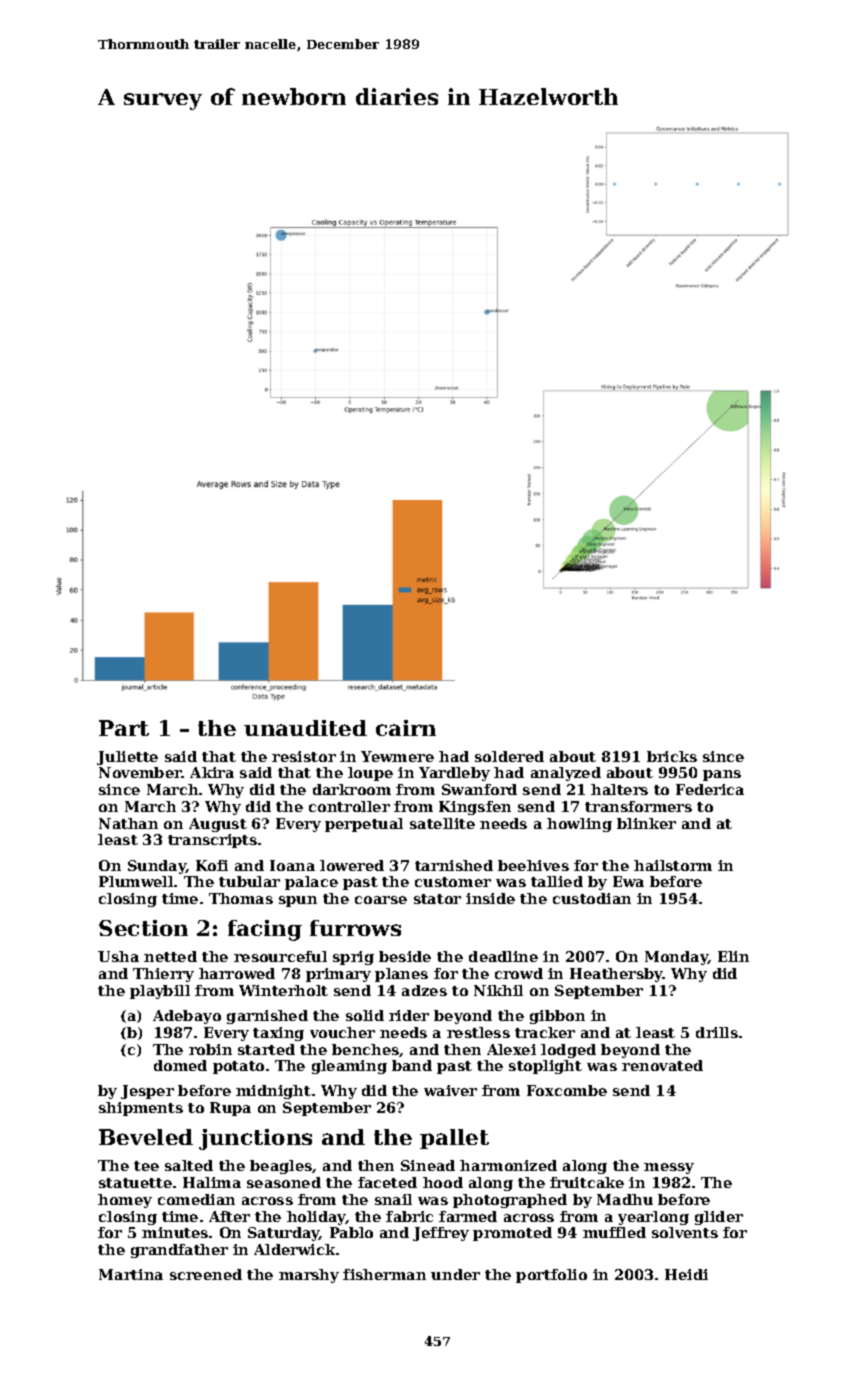 This screenshot has height=1400, width=849. What do you see at coordinates (131, 1274) in the screenshot?
I see `Martina` at bounding box center [131, 1274].
